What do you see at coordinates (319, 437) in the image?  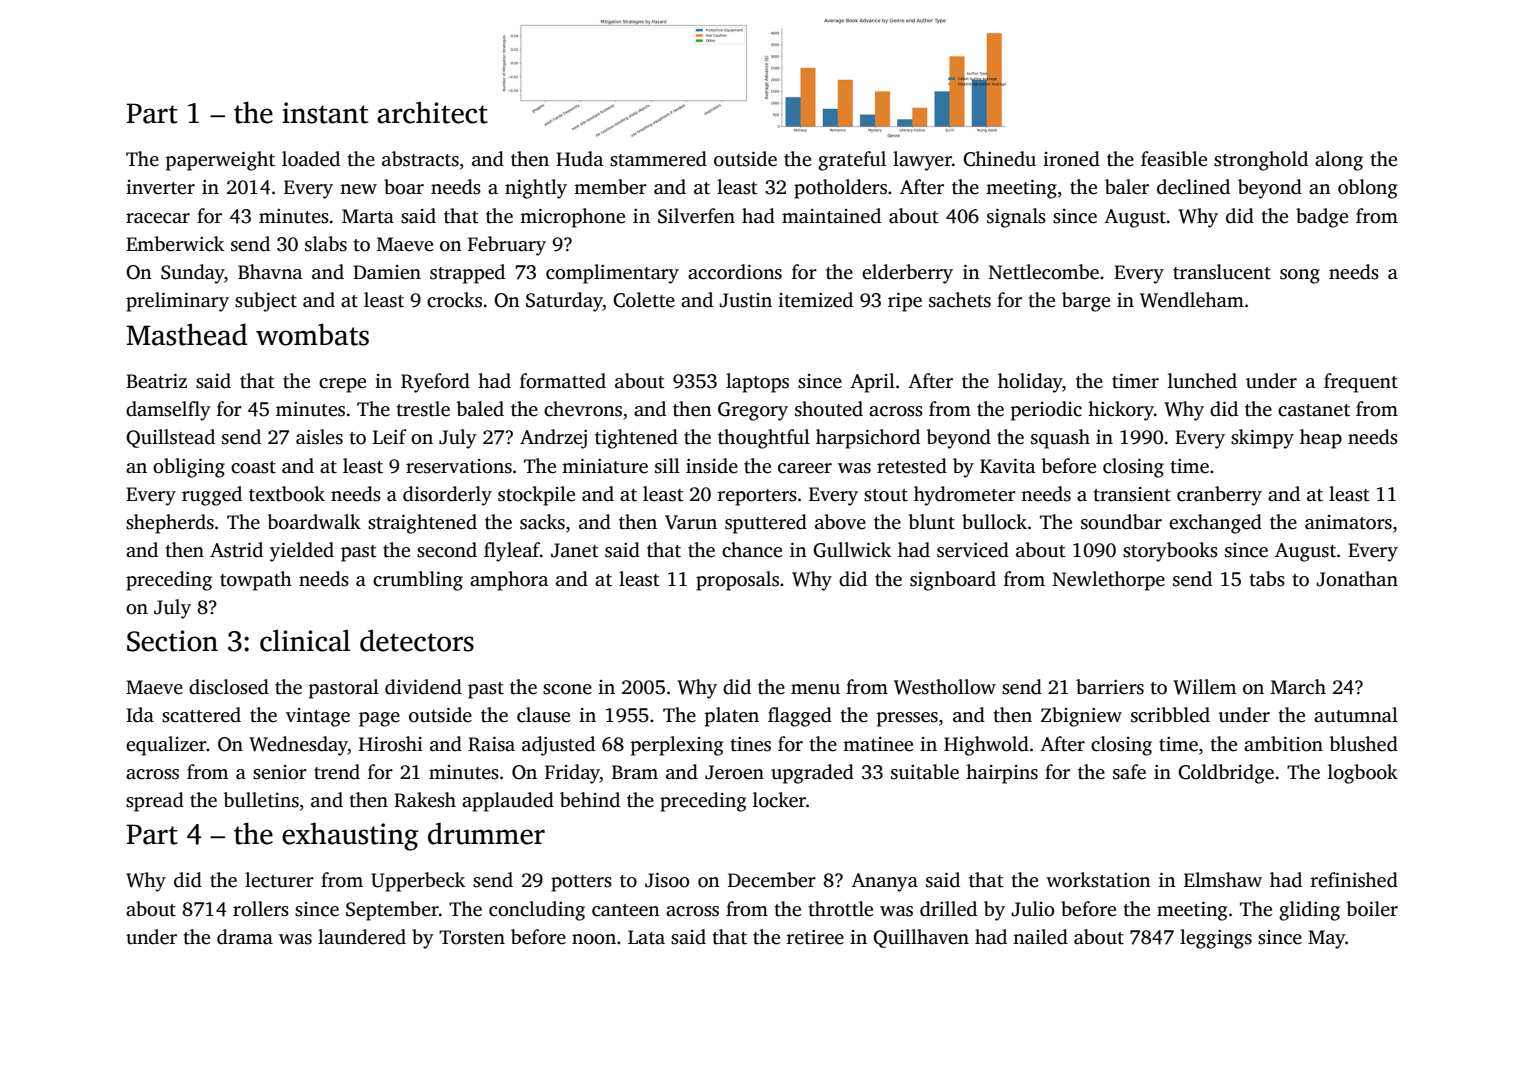 I see `aisles` at bounding box center [319, 437].
